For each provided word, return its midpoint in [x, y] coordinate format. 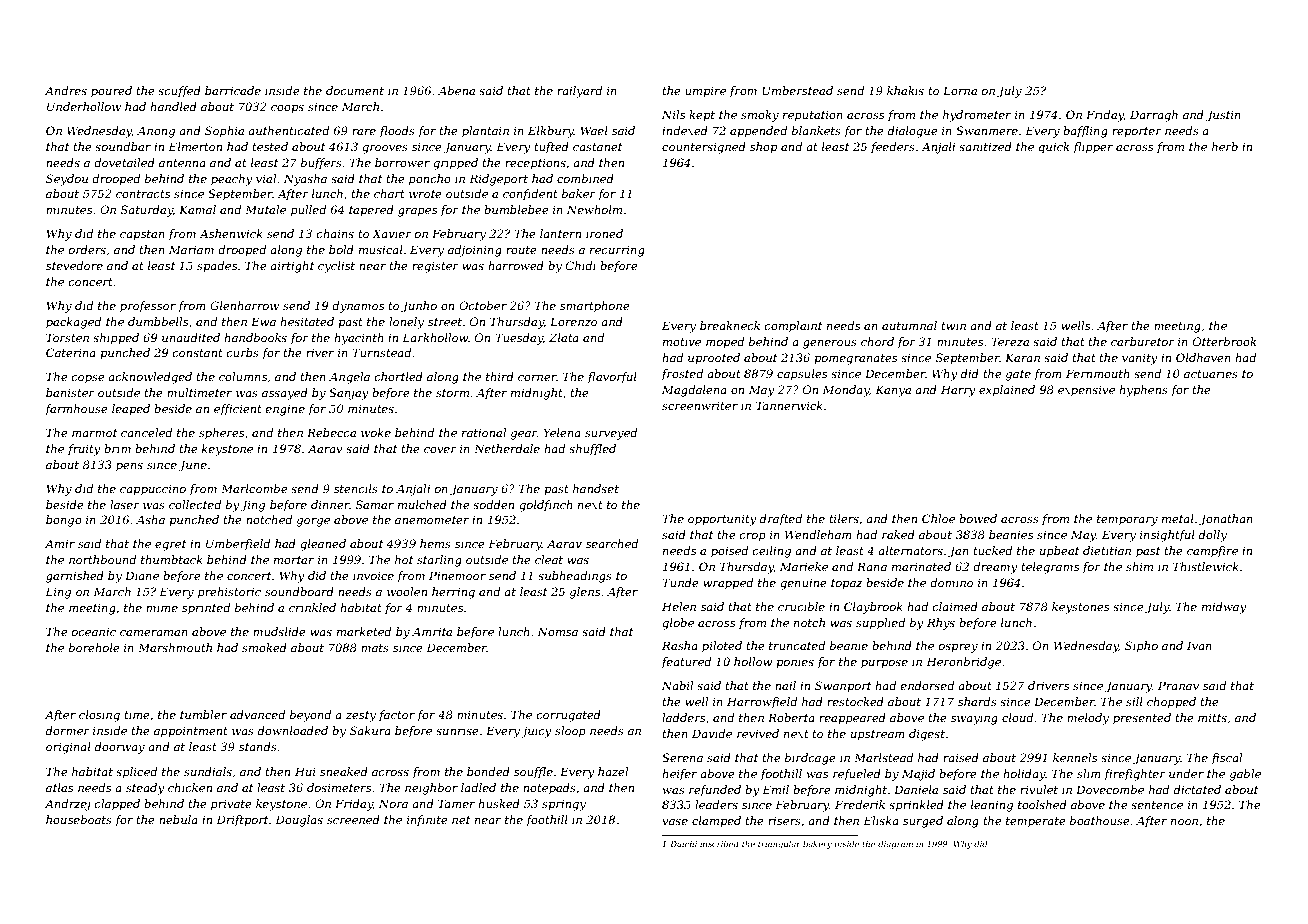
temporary [1127, 520]
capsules [802, 375]
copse [88, 379]
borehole [94, 647]
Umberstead [797, 90]
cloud [1017, 717]
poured [111, 92]
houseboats [79, 819]
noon [1184, 822]
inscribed [719, 843]
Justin [1223, 116]
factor [397, 716]
